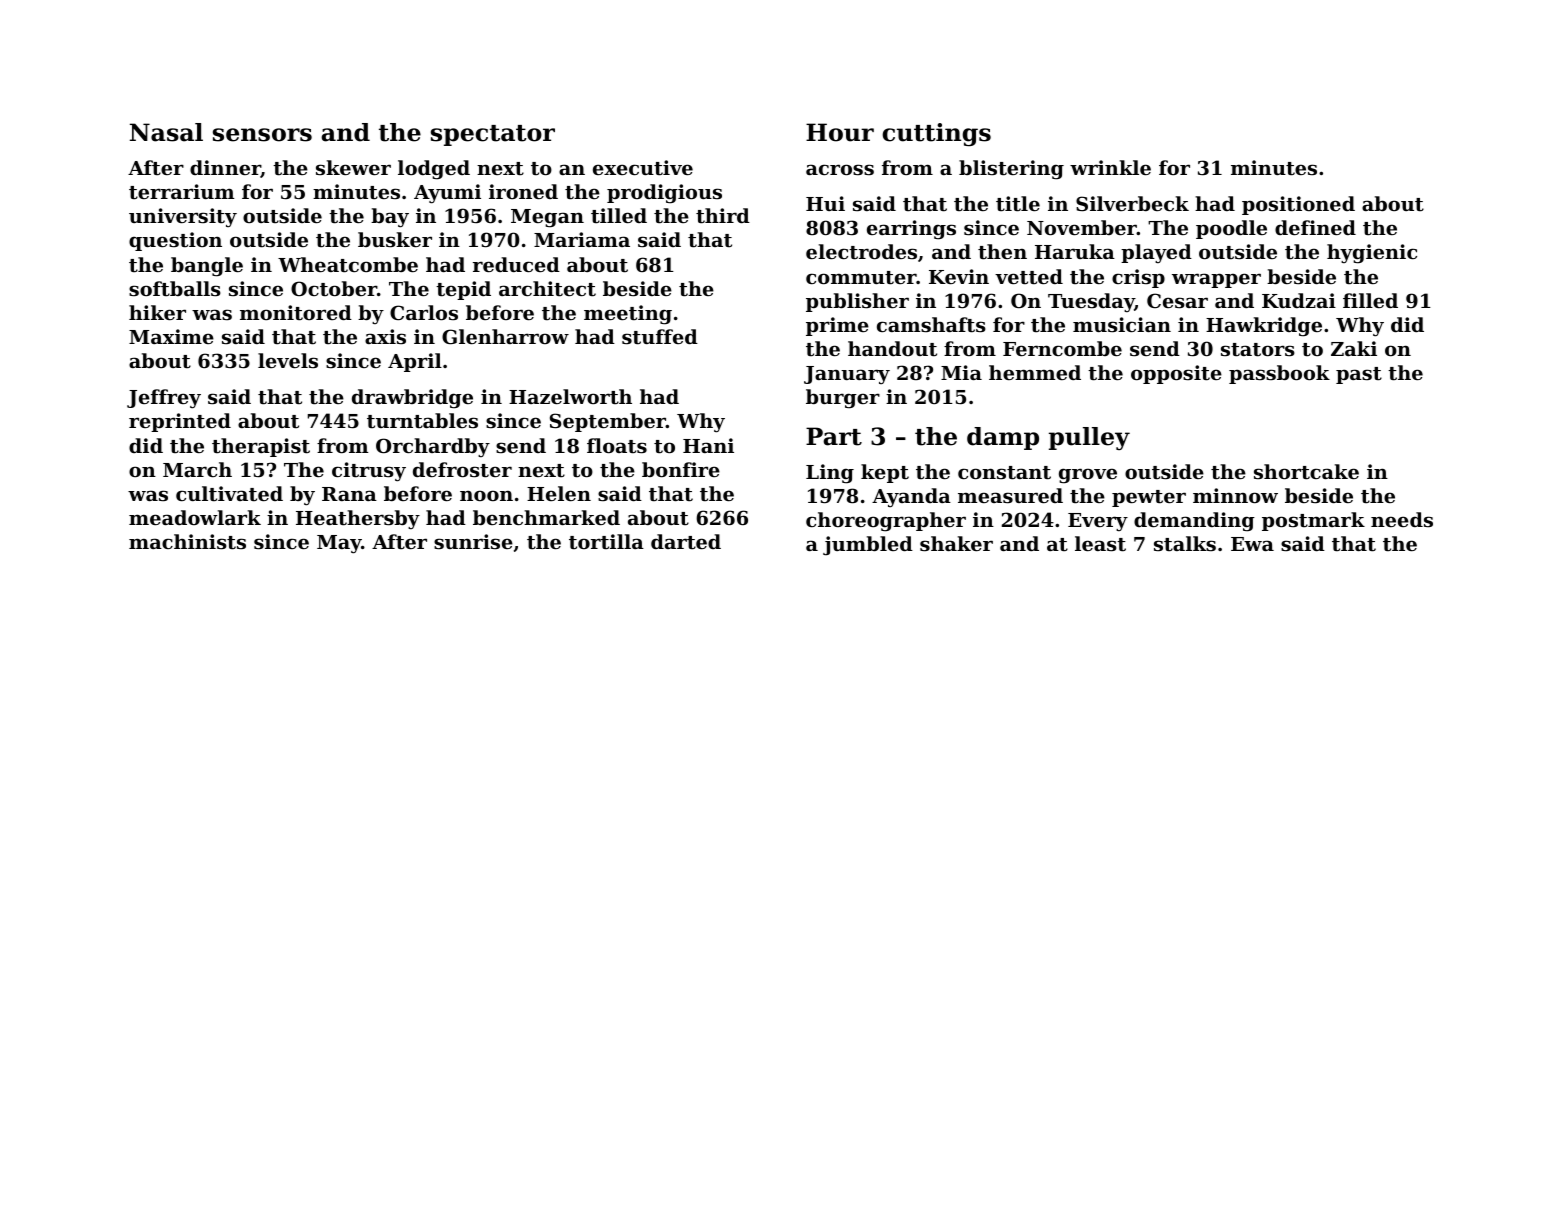 Image resolution: width=1568 pixels, height=1212 pixels. Describe the element at coordinates (1089, 438) in the document. I see `pulley` at that location.
